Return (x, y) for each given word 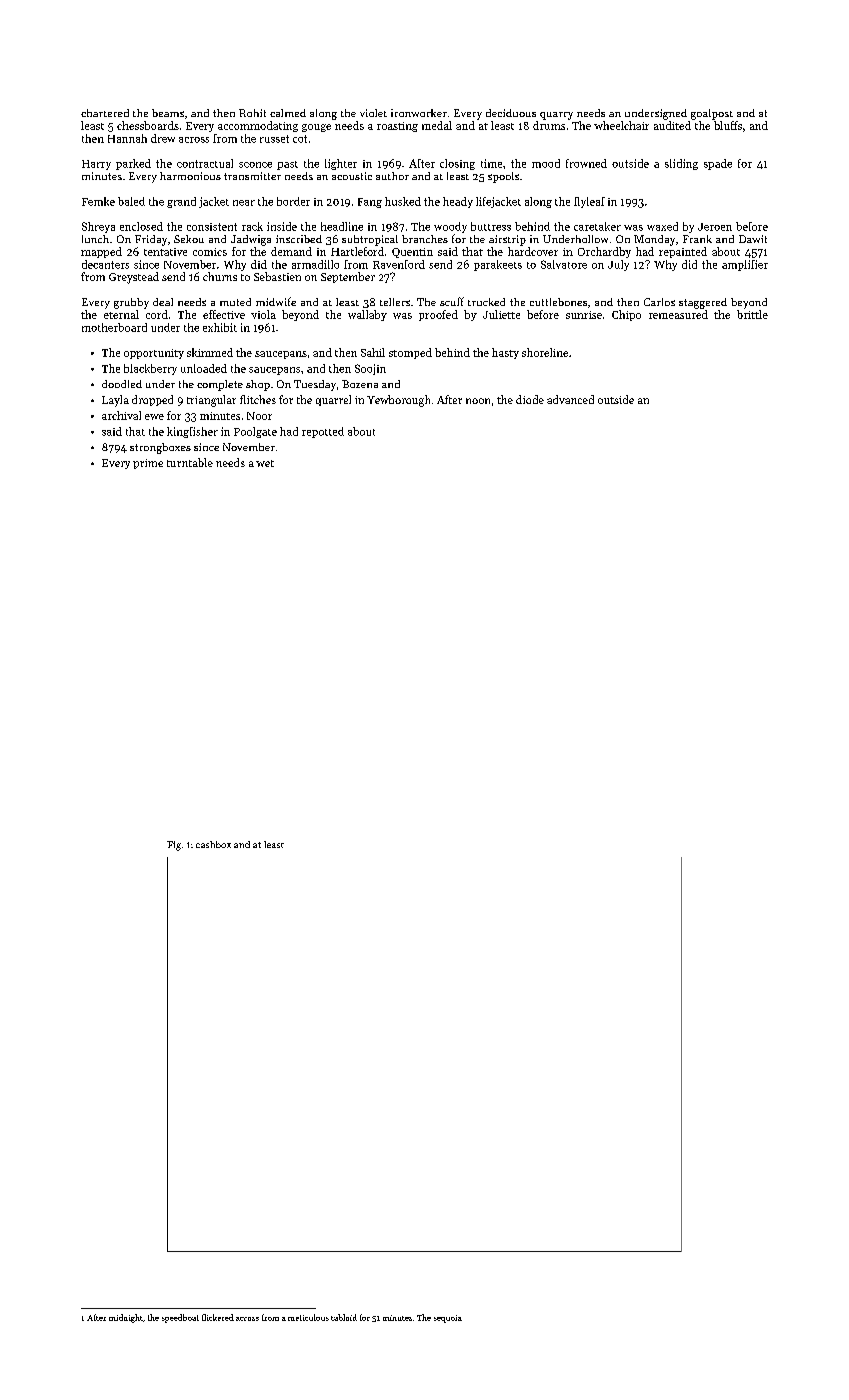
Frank (697, 239)
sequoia (448, 1319)
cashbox (213, 844)
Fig (174, 846)
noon (478, 401)
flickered (218, 1317)
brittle (752, 314)
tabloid (344, 1317)
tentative (165, 252)
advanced (570, 399)
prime (148, 464)
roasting (397, 127)
